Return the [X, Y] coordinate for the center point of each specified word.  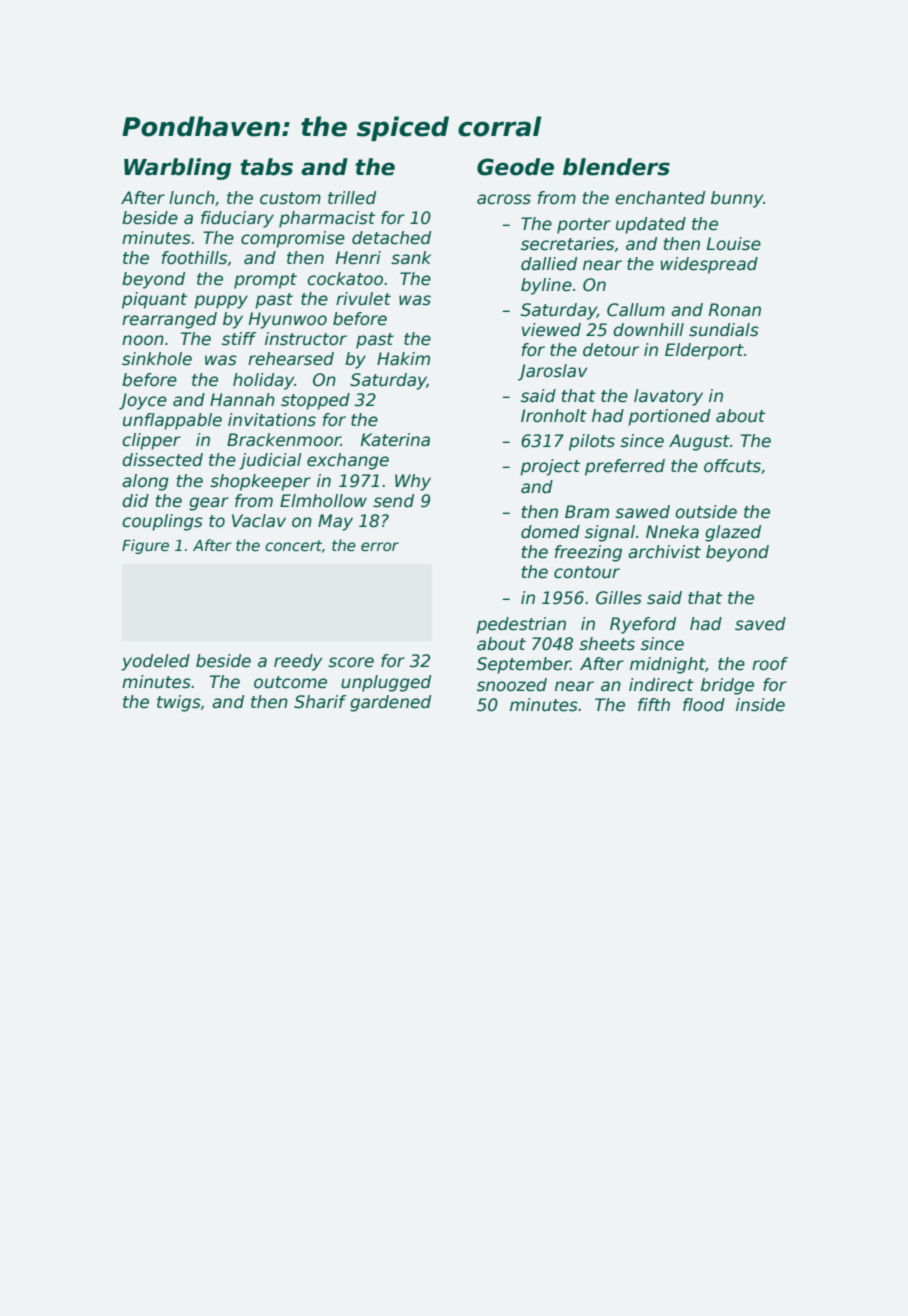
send [393, 501]
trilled [352, 198]
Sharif [320, 702]
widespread [709, 265]
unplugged [386, 683]
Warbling [178, 169]
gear [209, 504]
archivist [664, 552]
